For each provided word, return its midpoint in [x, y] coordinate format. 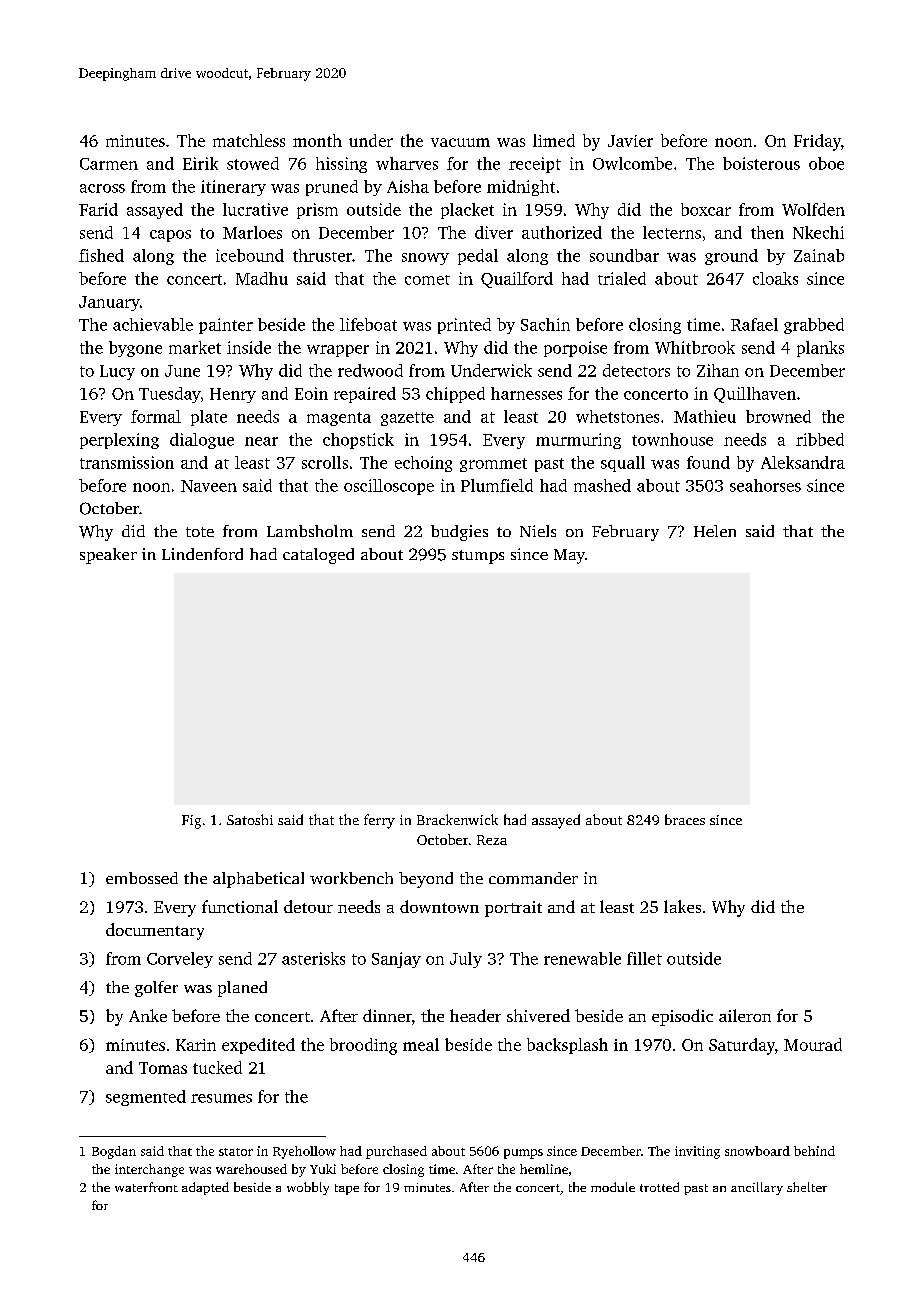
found [708, 462]
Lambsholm [310, 531]
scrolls [325, 462]
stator [236, 1152]
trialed [622, 278]
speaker [108, 556]
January [109, 303]
